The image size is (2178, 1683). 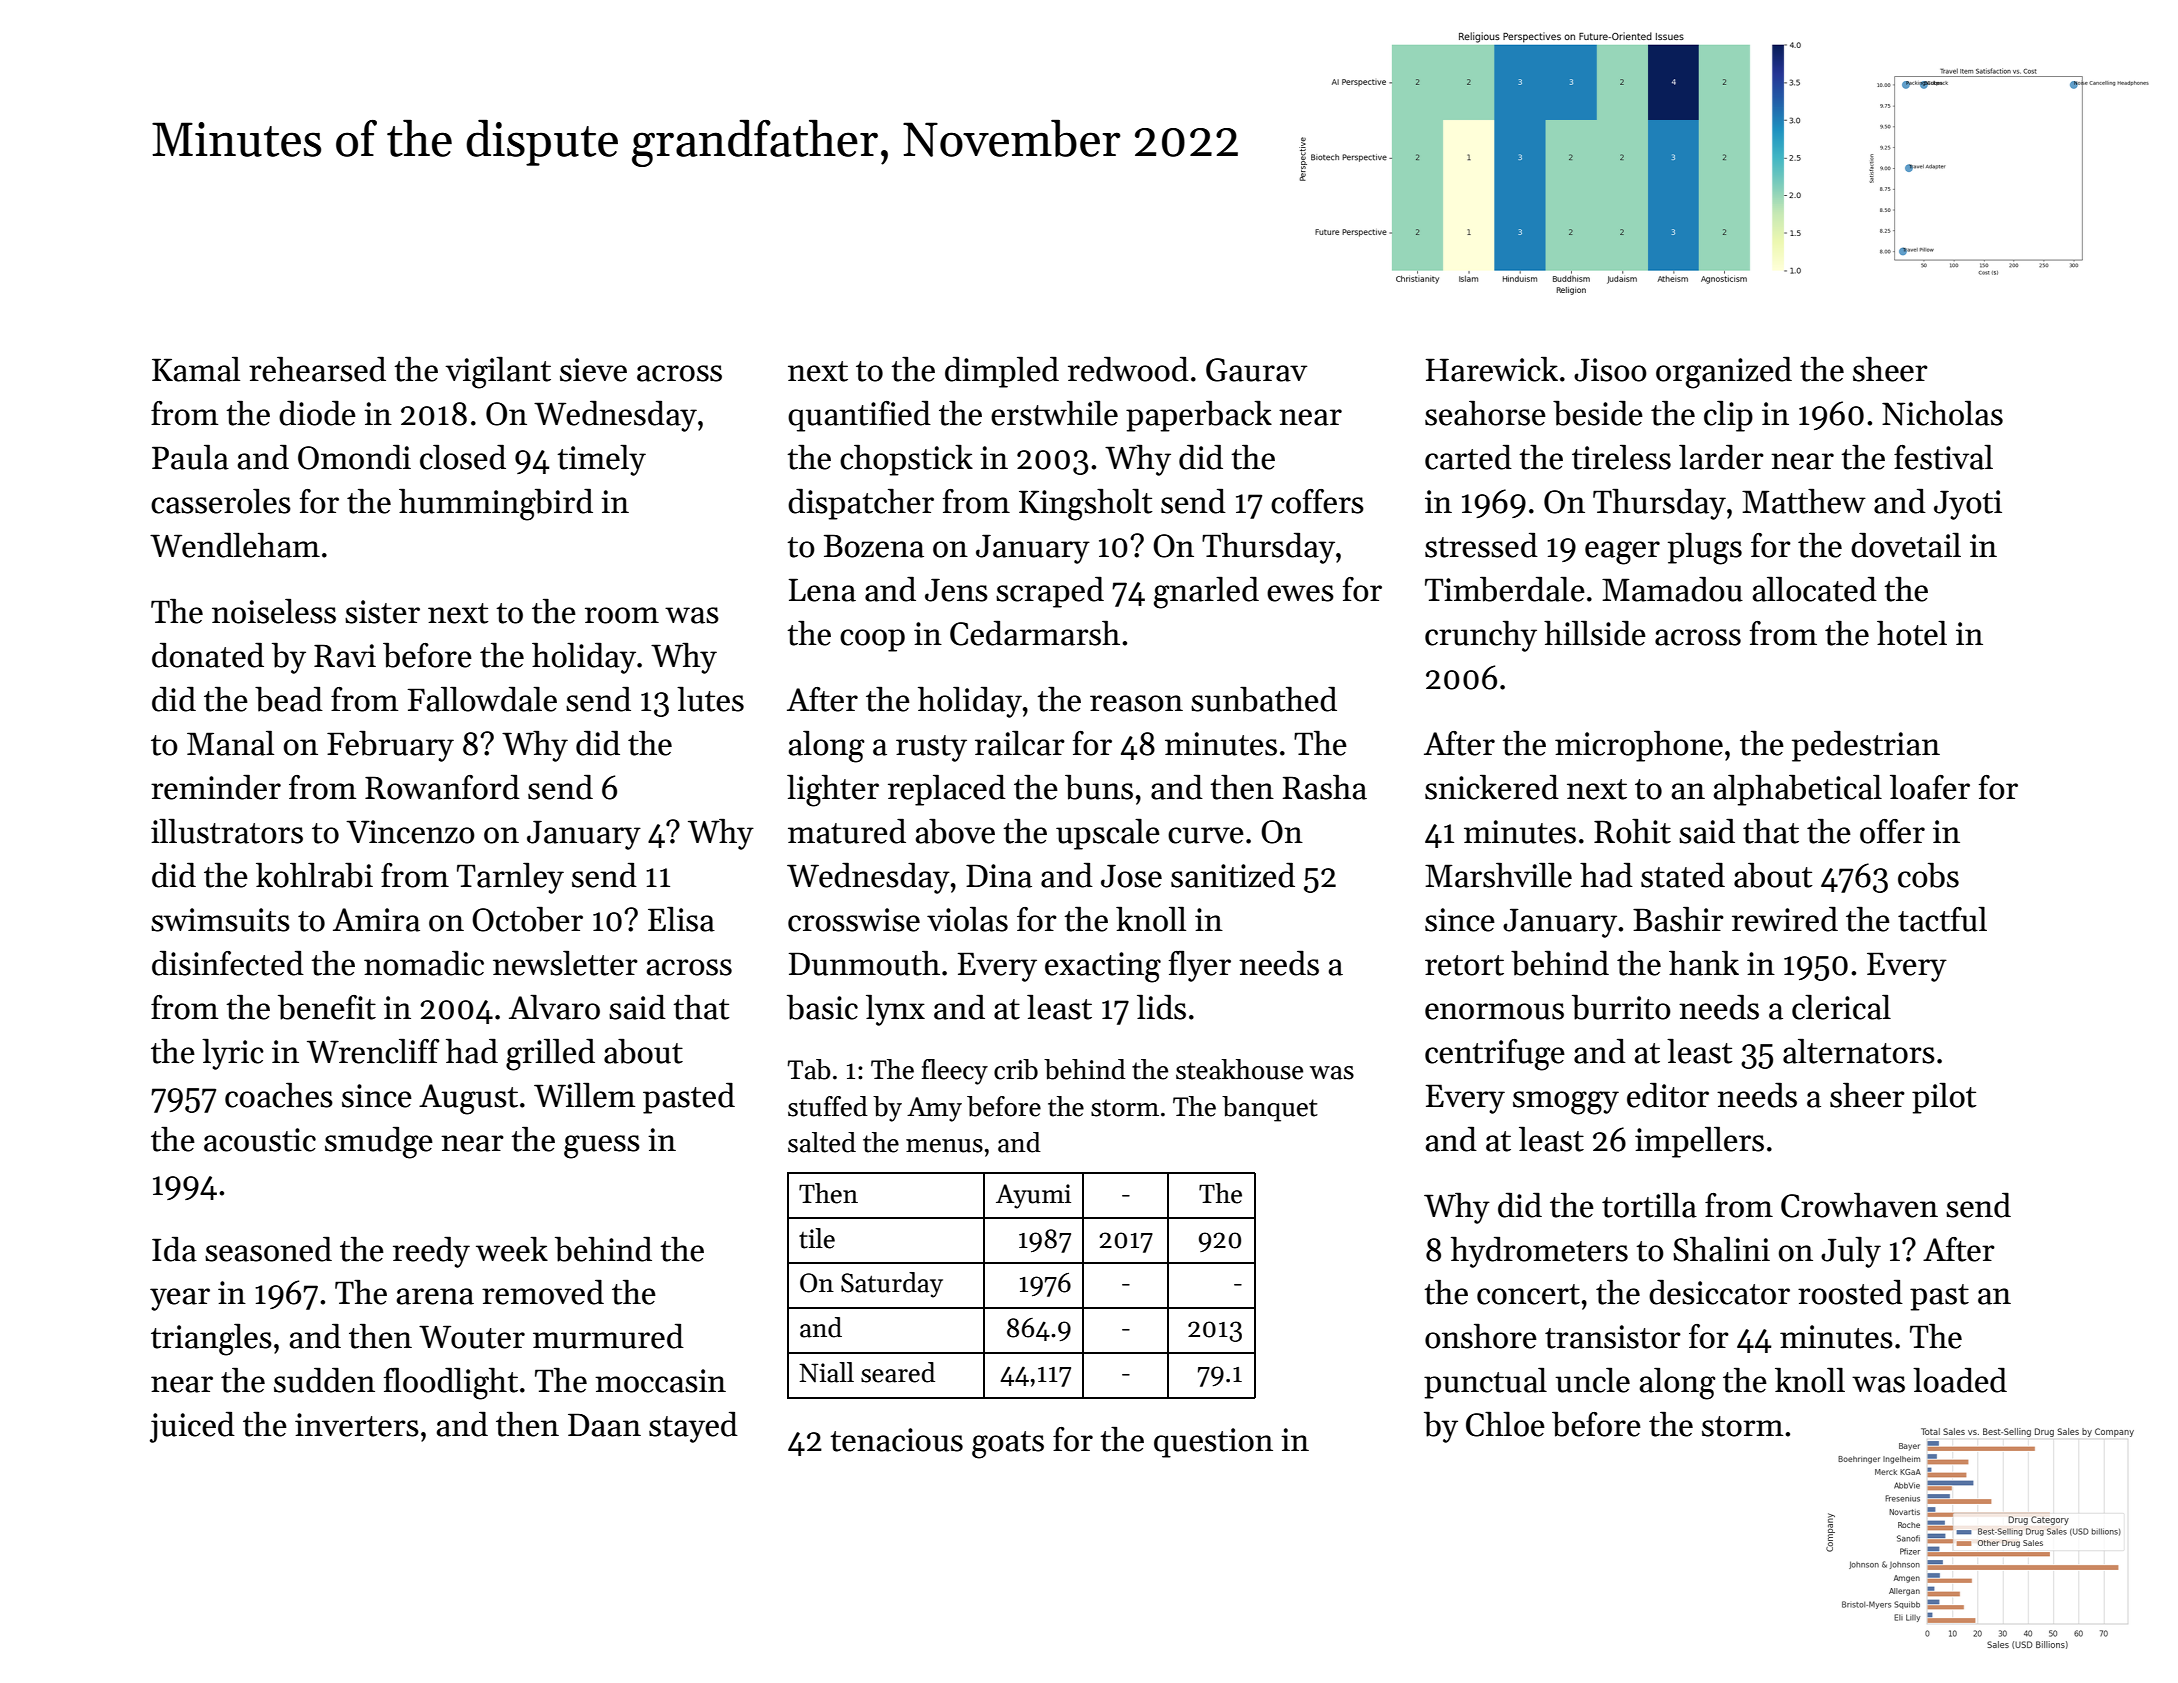 What do you see at coordinates (1859, 1051) in the screenshot?
I see `alternators` at bounding box center [1859, 1051].
